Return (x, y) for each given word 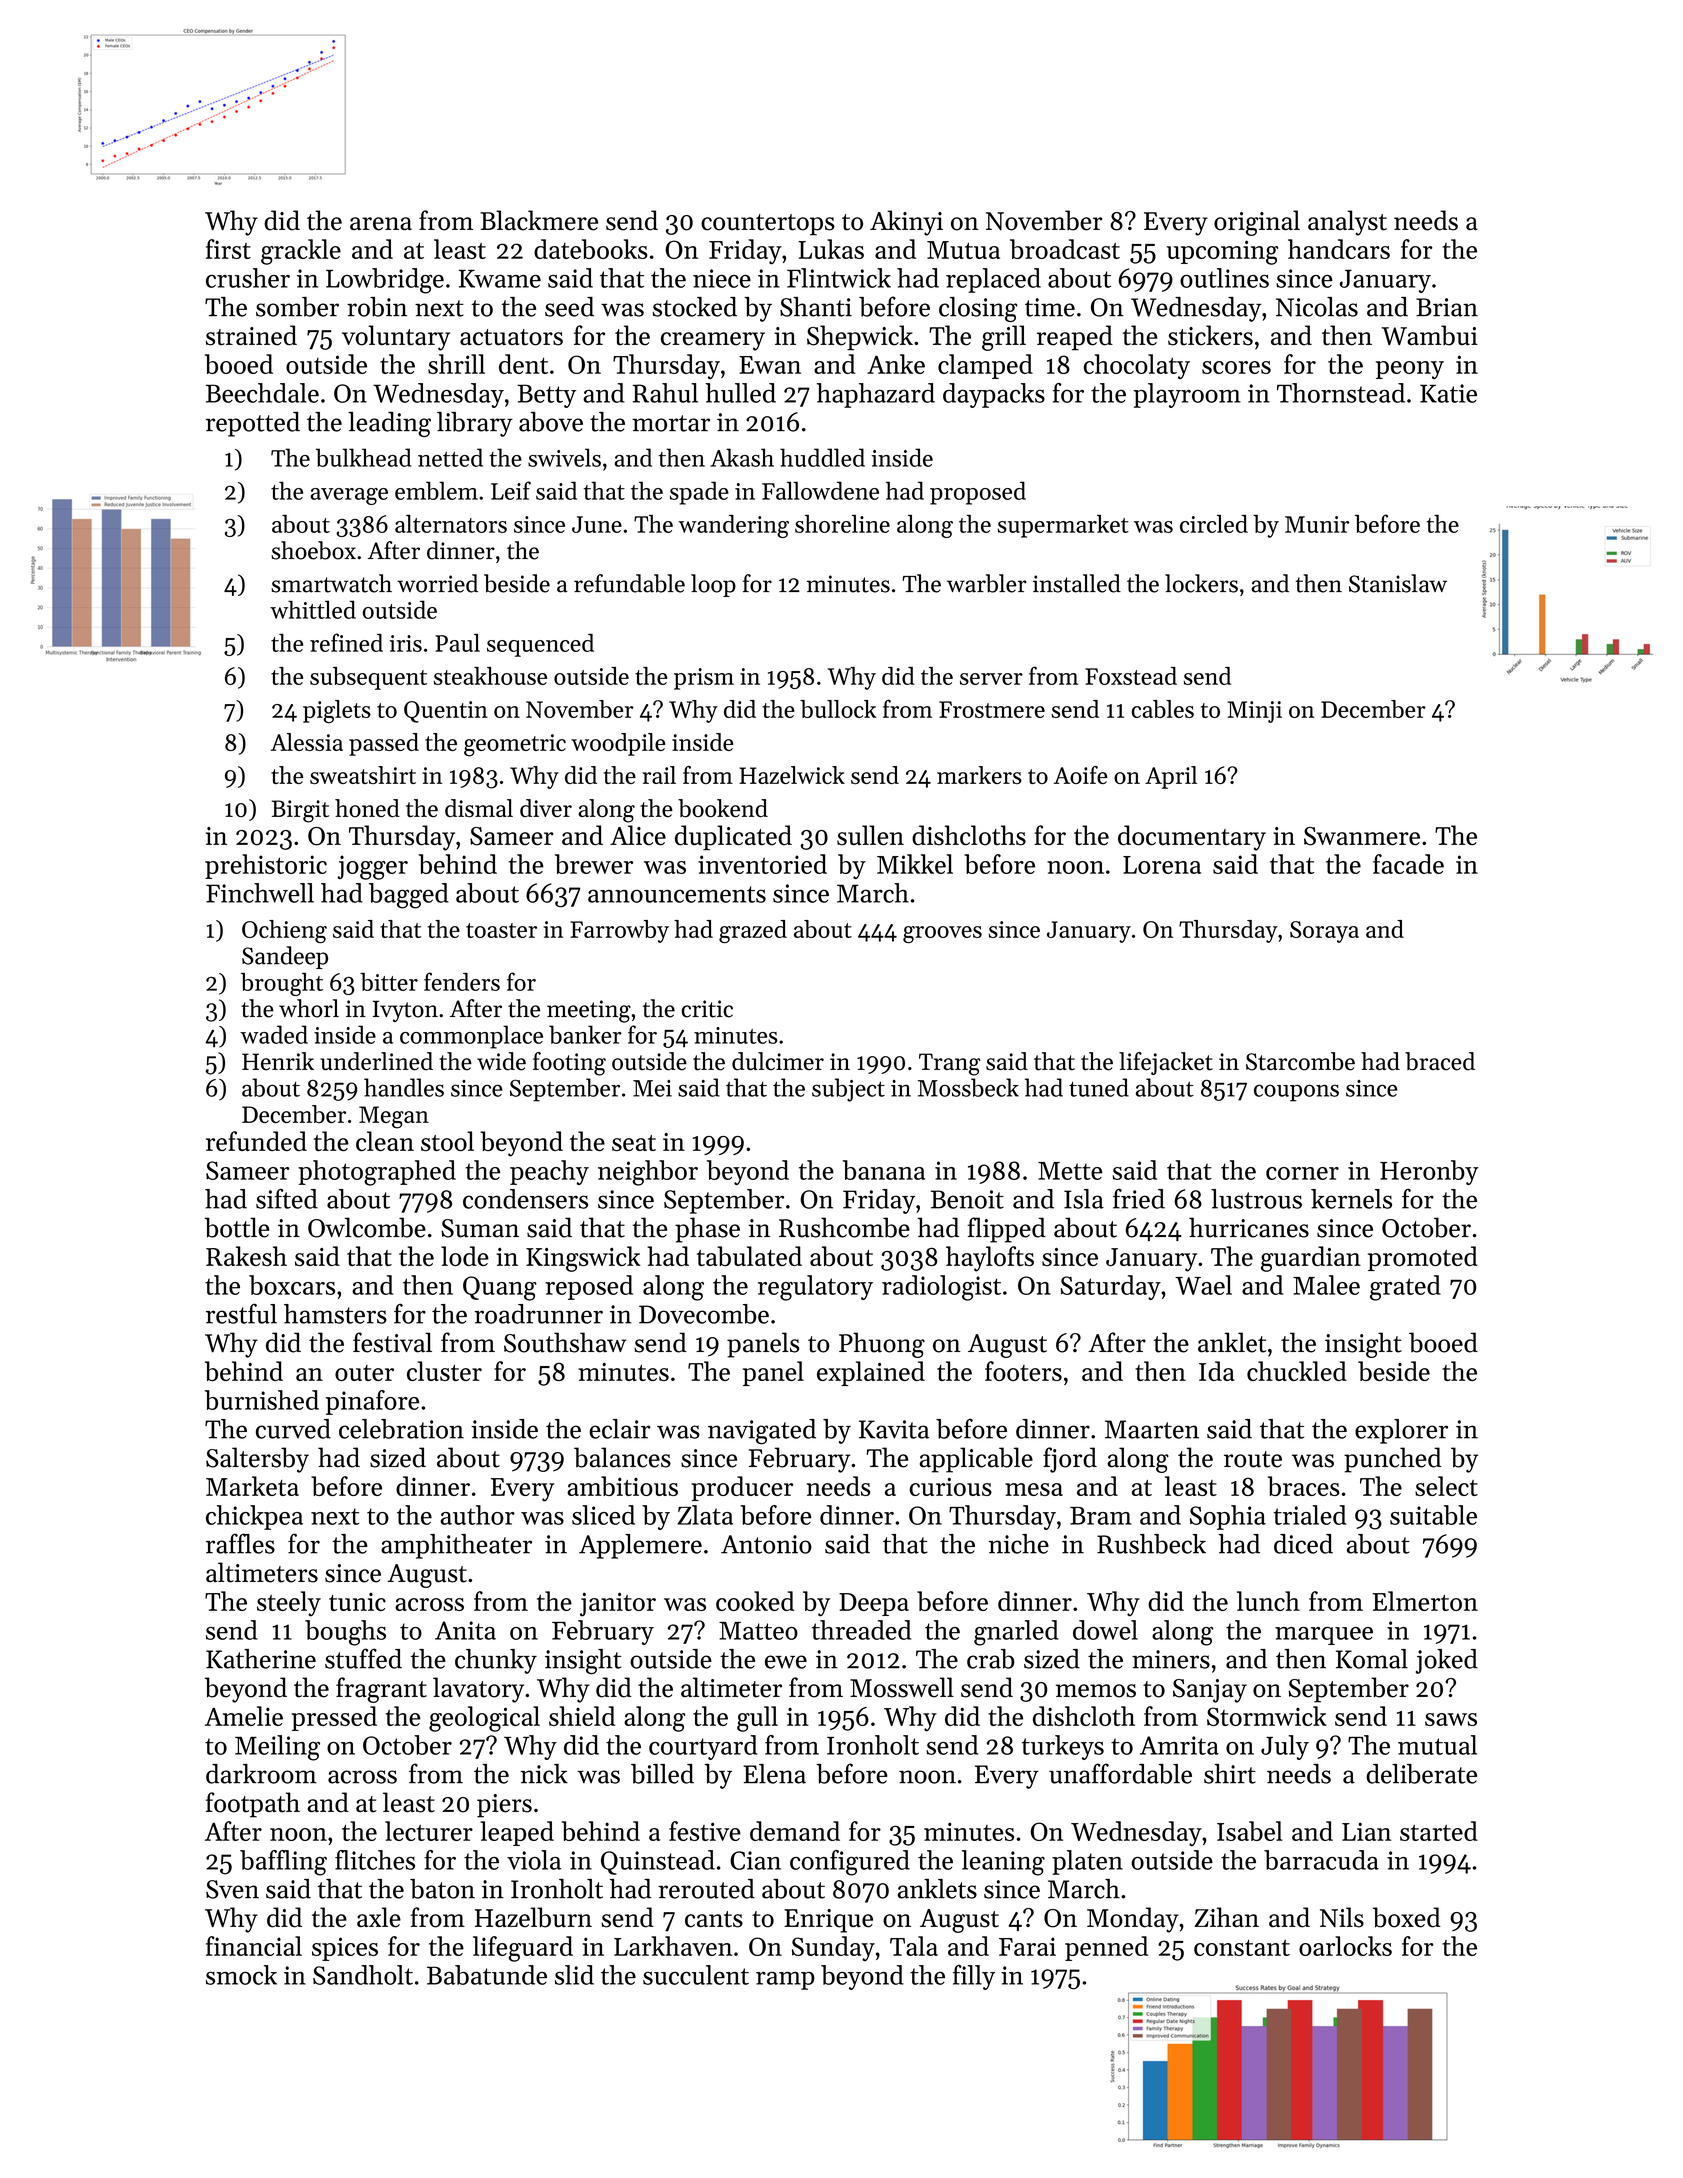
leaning (1003, 1863)
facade (1408, 864)
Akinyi (906, 223)
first (228, 249)
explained (871, 1373)
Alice (638, 835)
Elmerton (1425, 1601)
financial (254, 1946)
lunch (1268, 1601)
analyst (1347, 223)
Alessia (307, 742)
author (477, 1515)
